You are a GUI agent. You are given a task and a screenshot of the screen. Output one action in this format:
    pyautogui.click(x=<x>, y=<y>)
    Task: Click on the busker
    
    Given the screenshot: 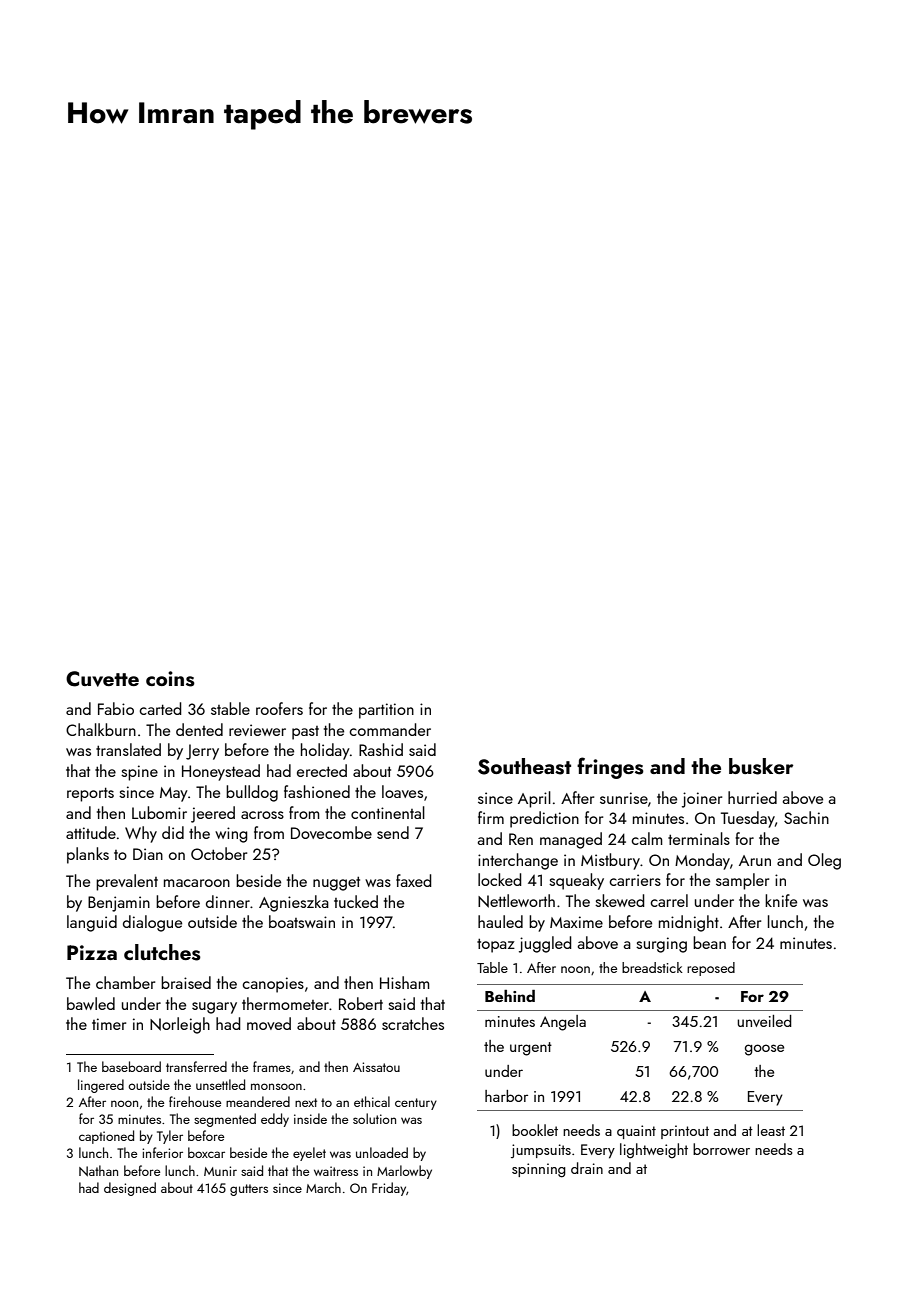 What is the action you would take?
    pyautogui.click(x=761, y=766)
